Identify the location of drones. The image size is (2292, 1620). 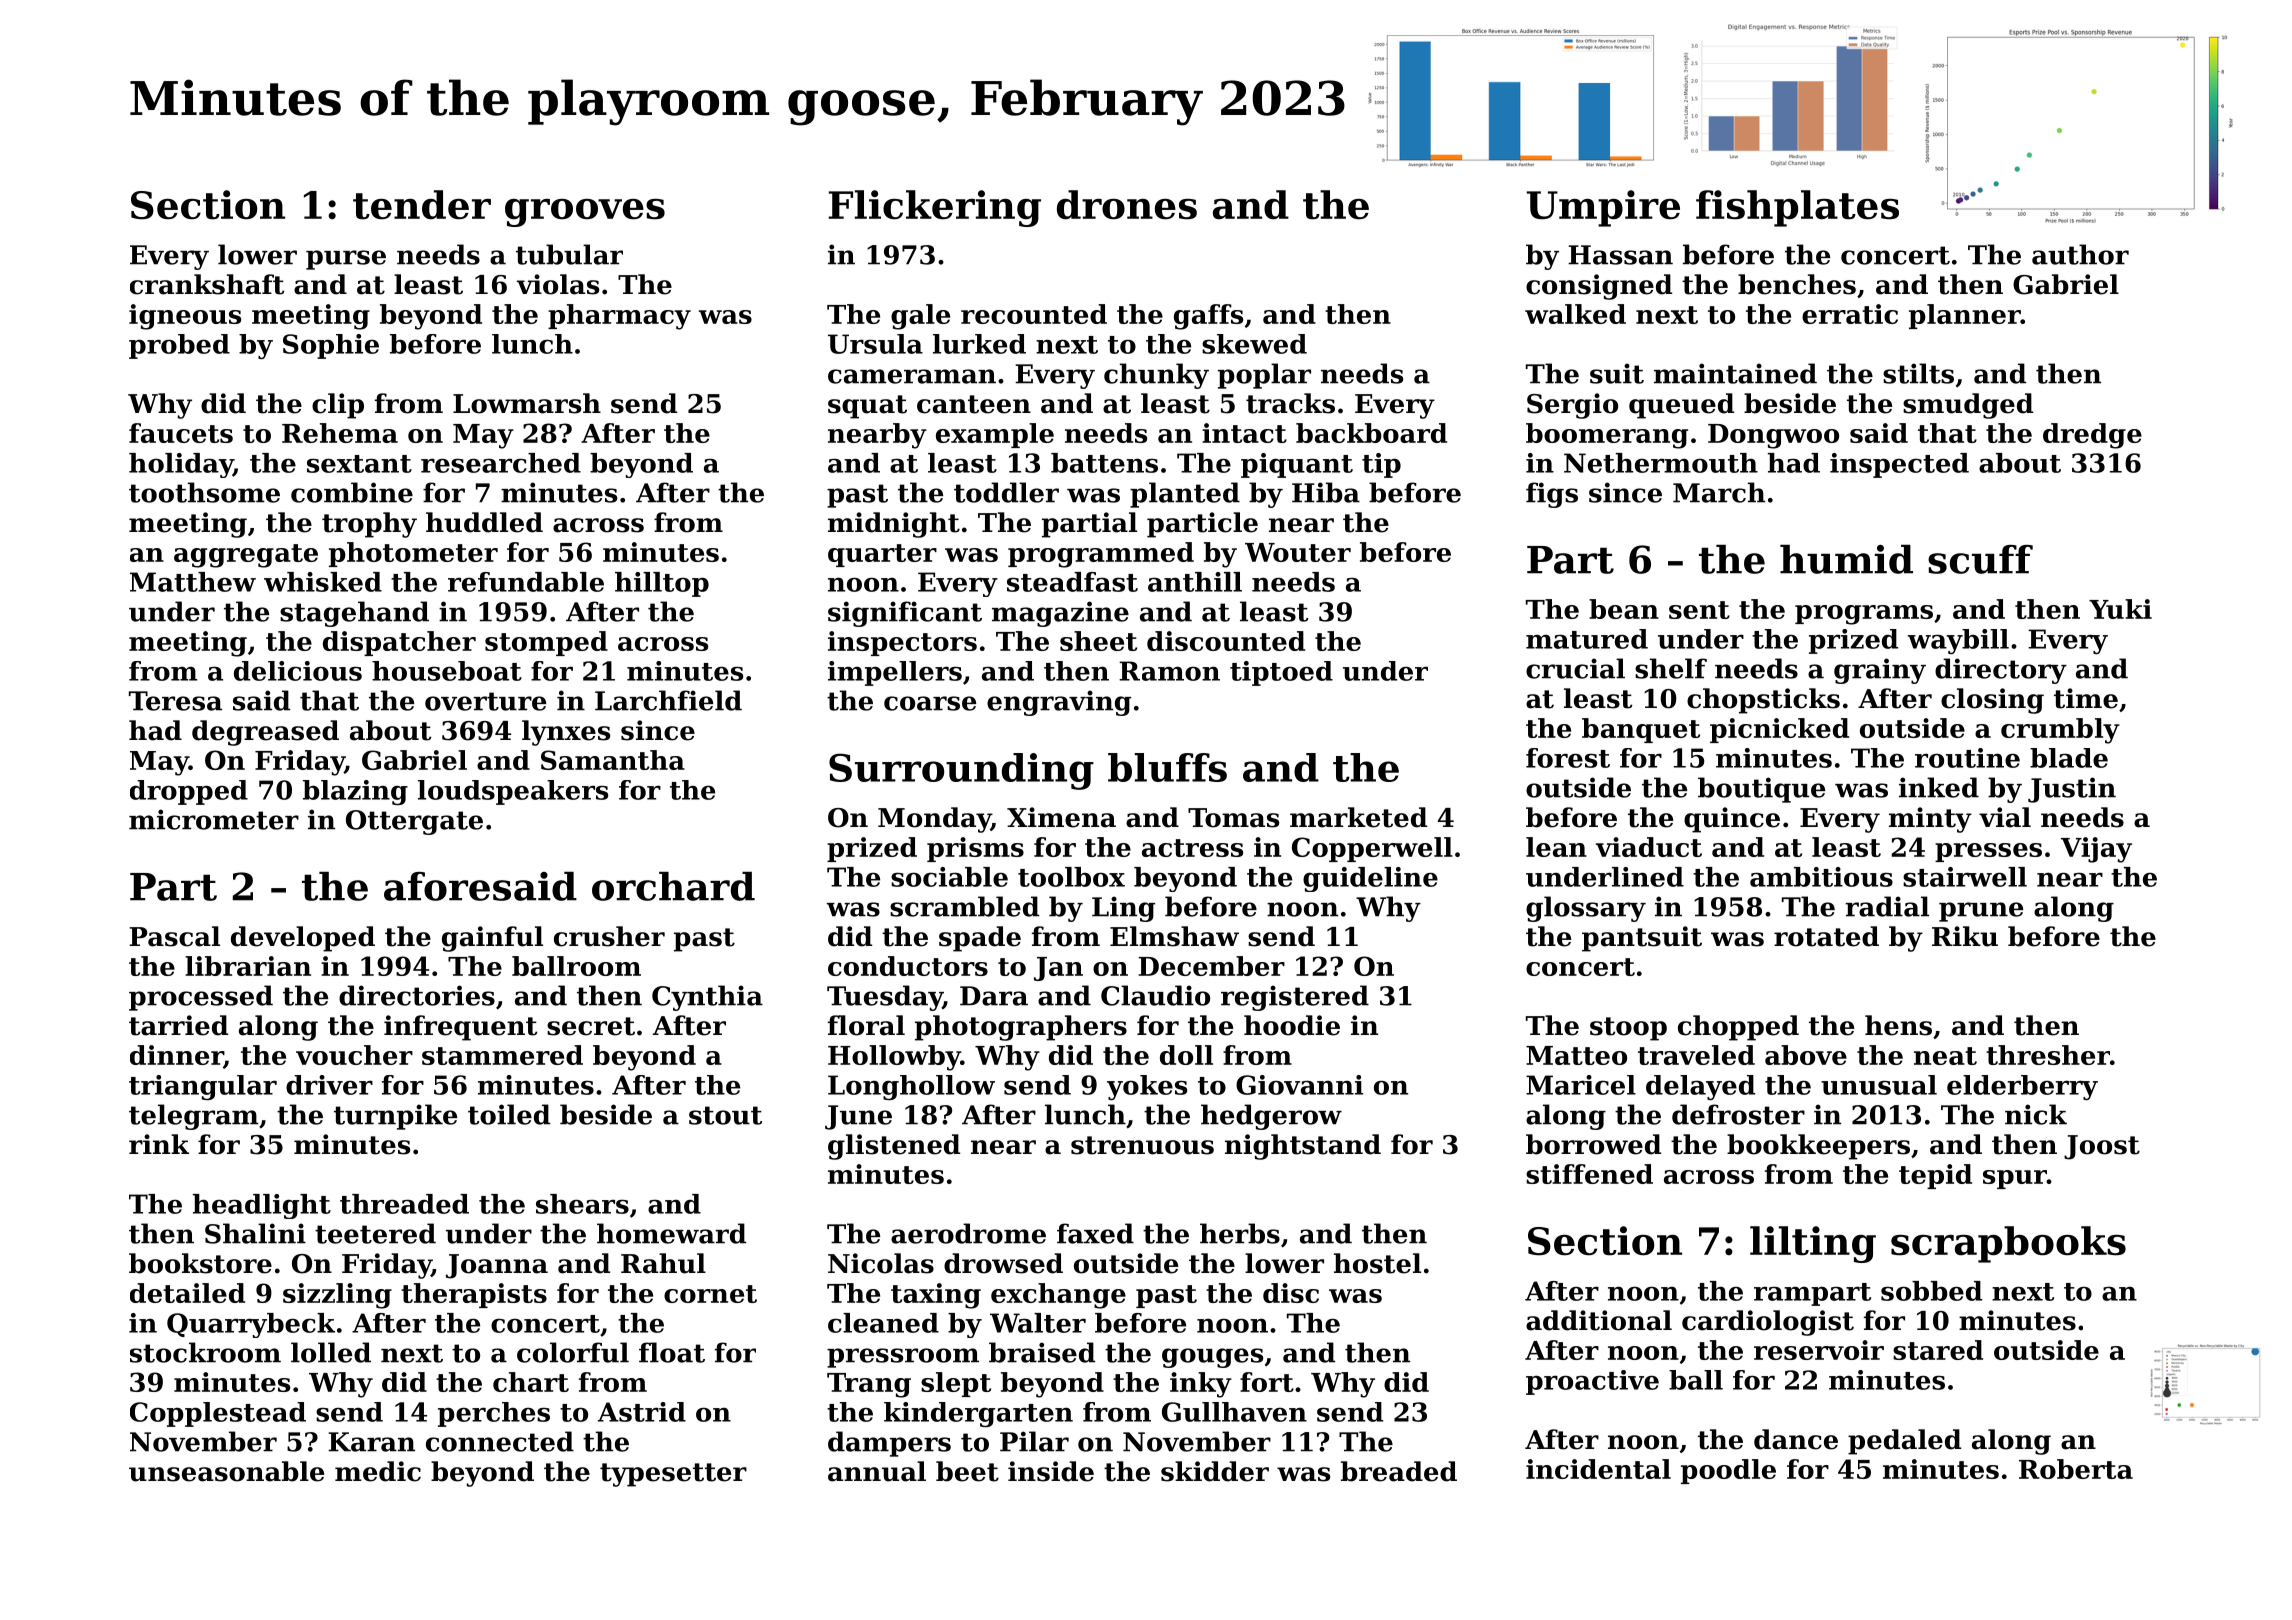
(1127, 205).
